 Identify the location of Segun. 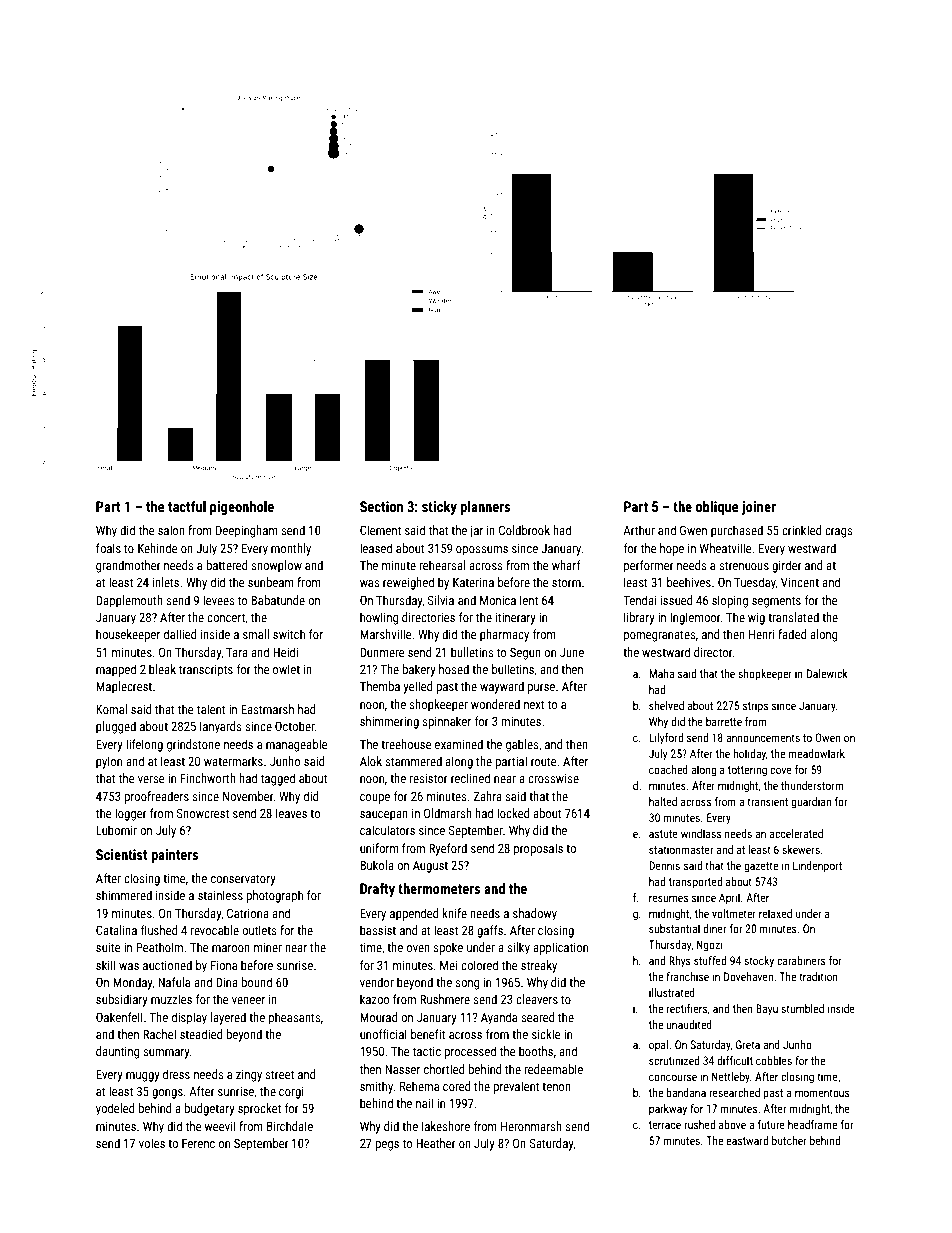
(525, 653).
